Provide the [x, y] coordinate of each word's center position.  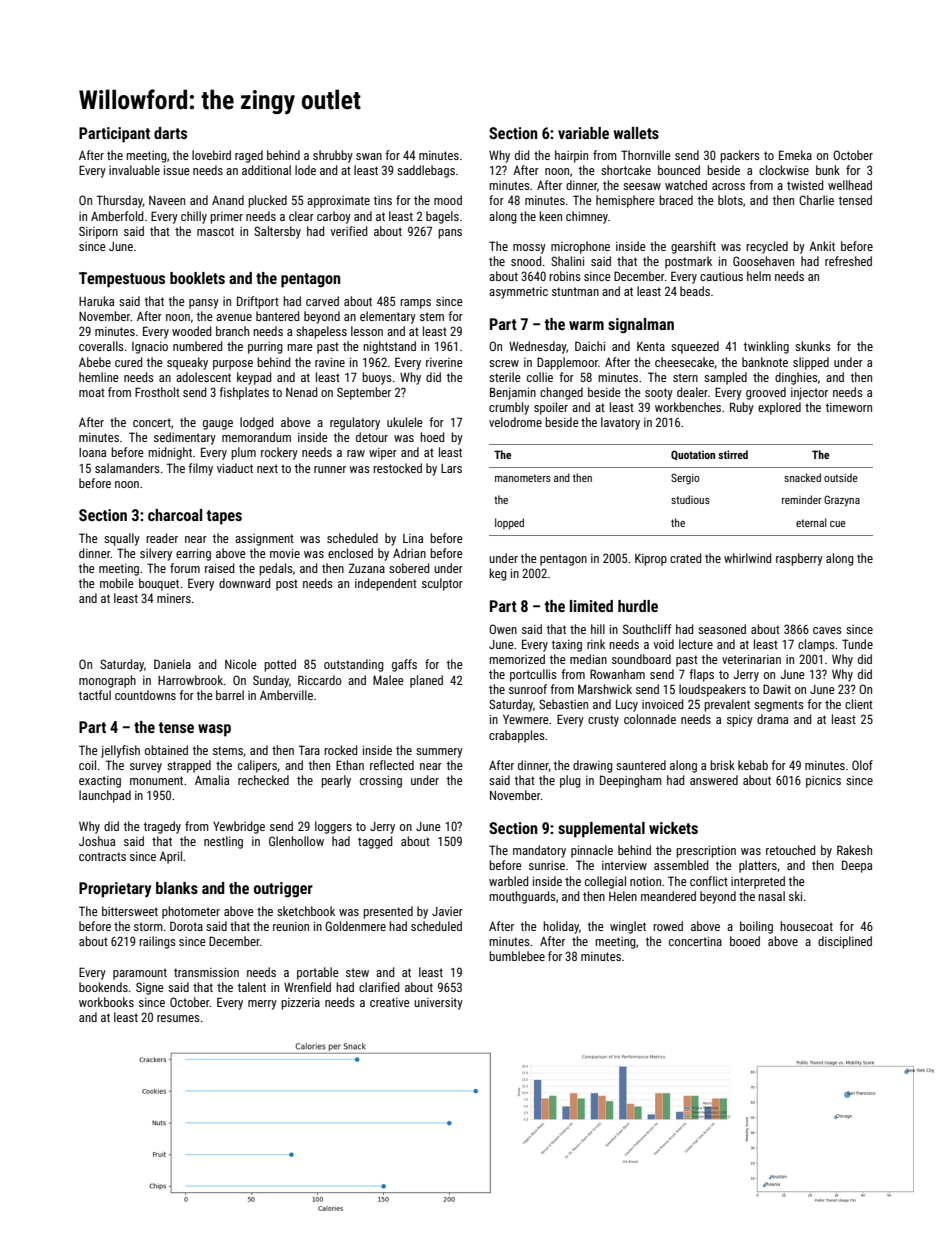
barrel [230, 695]
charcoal [175, 515]
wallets [636, 133]
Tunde [857, 644]
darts [170, 133]
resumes [178, 1018]
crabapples [517, 736]
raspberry [799, 559]
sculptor [442, 584]
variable [583, 133]
